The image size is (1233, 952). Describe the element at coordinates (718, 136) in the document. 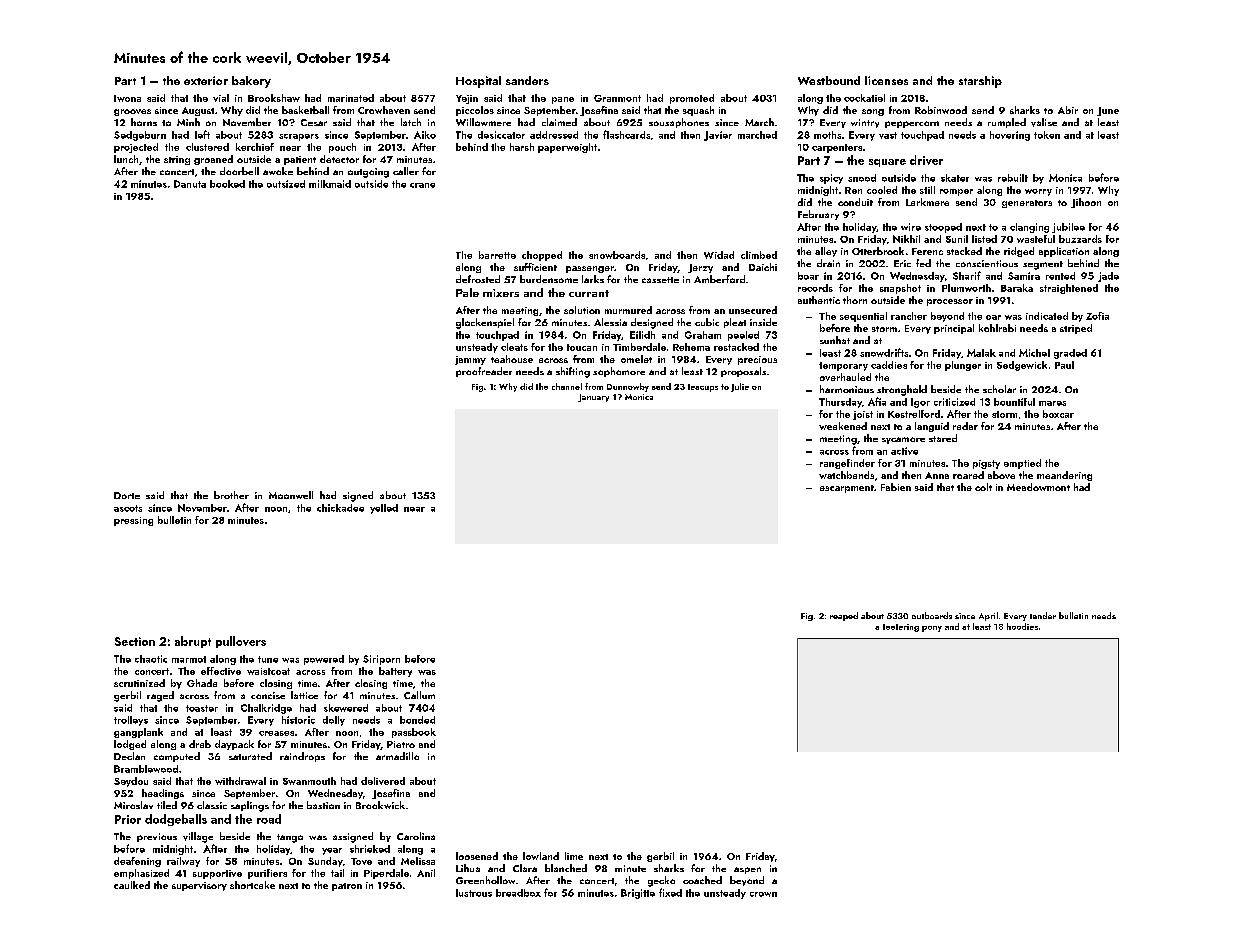

I see `Javier` at that location.
